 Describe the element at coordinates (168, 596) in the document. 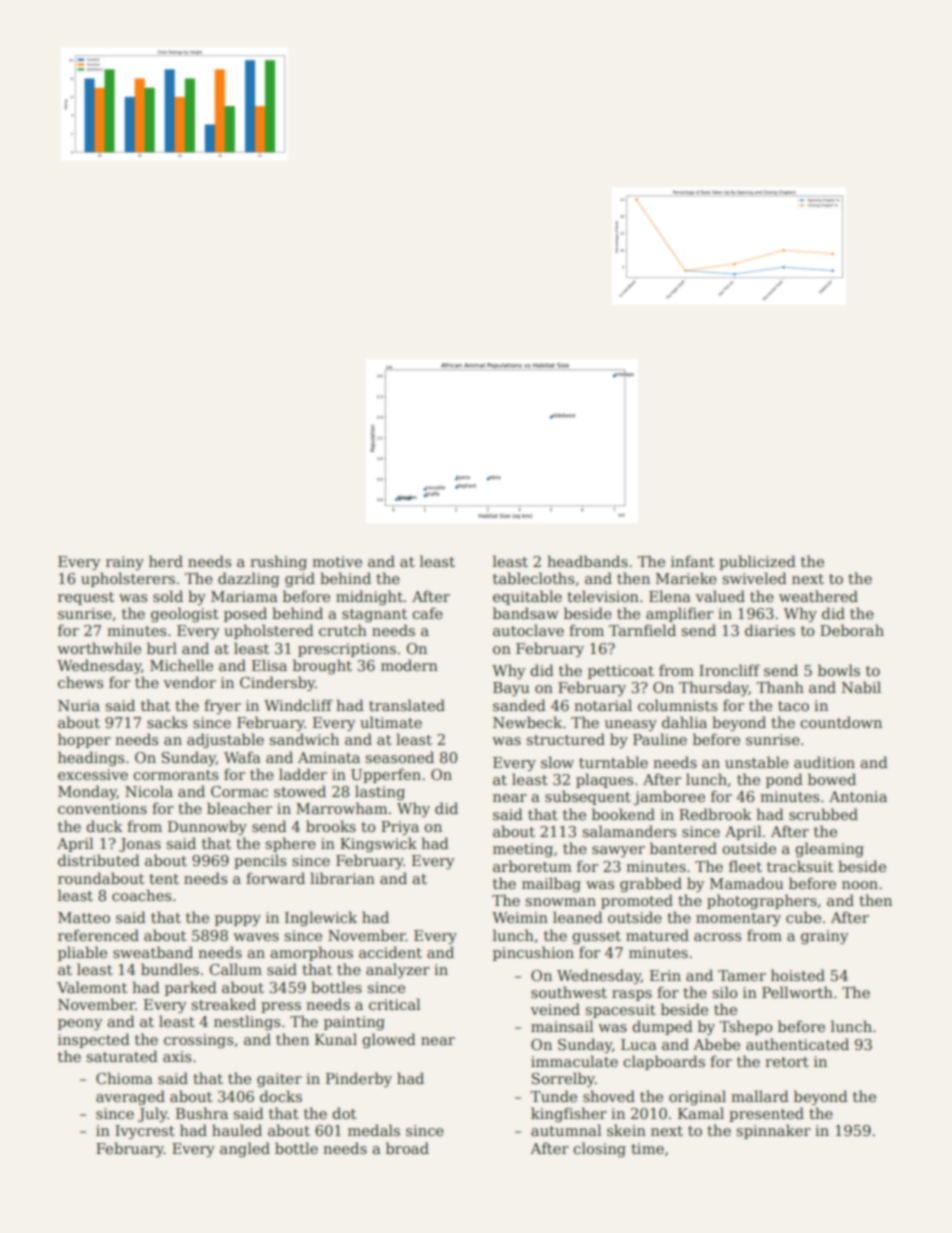

I see `sold` at that location.
